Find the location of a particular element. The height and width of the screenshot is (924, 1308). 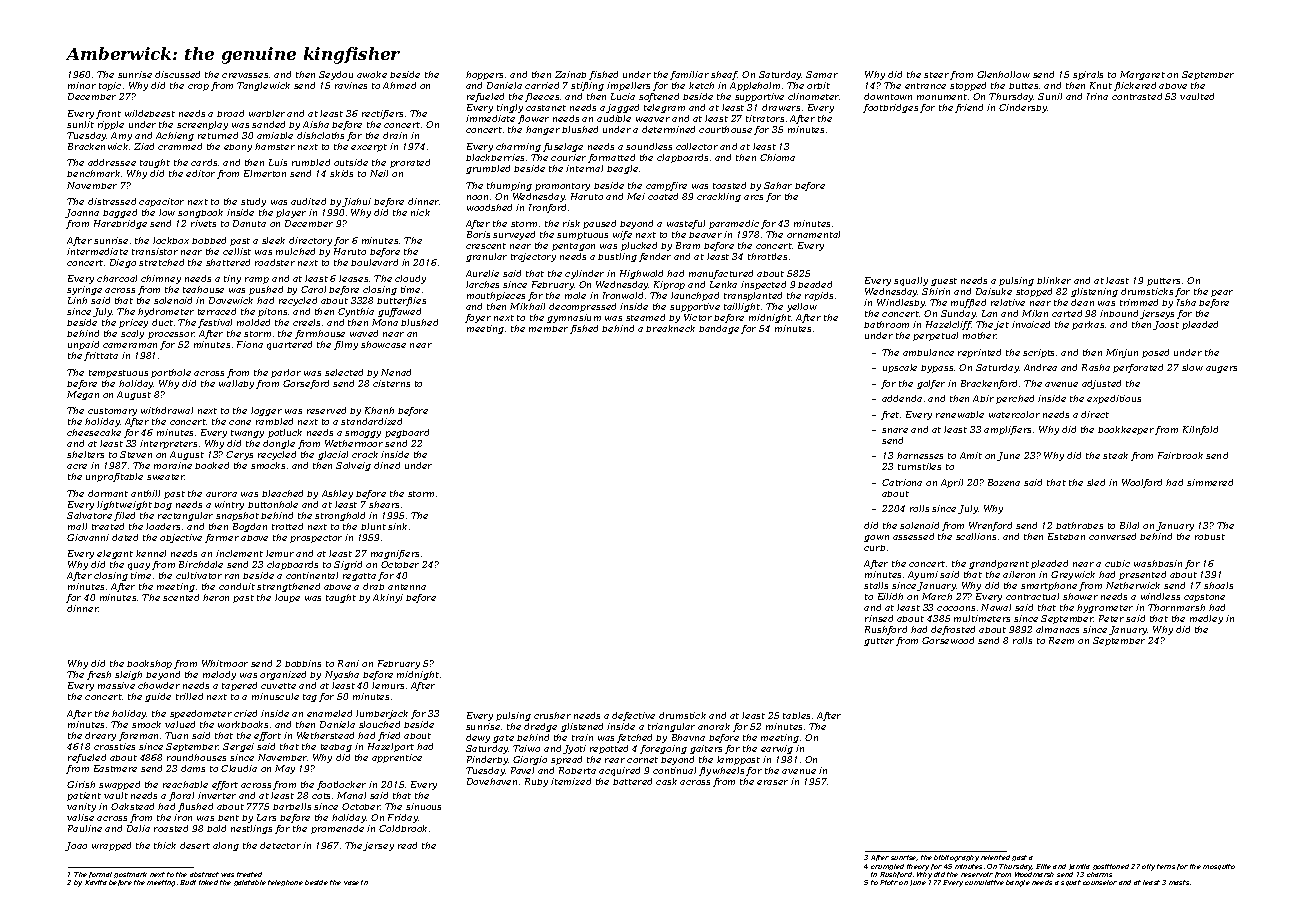

Joost is located at coordinates (1166, 325).
